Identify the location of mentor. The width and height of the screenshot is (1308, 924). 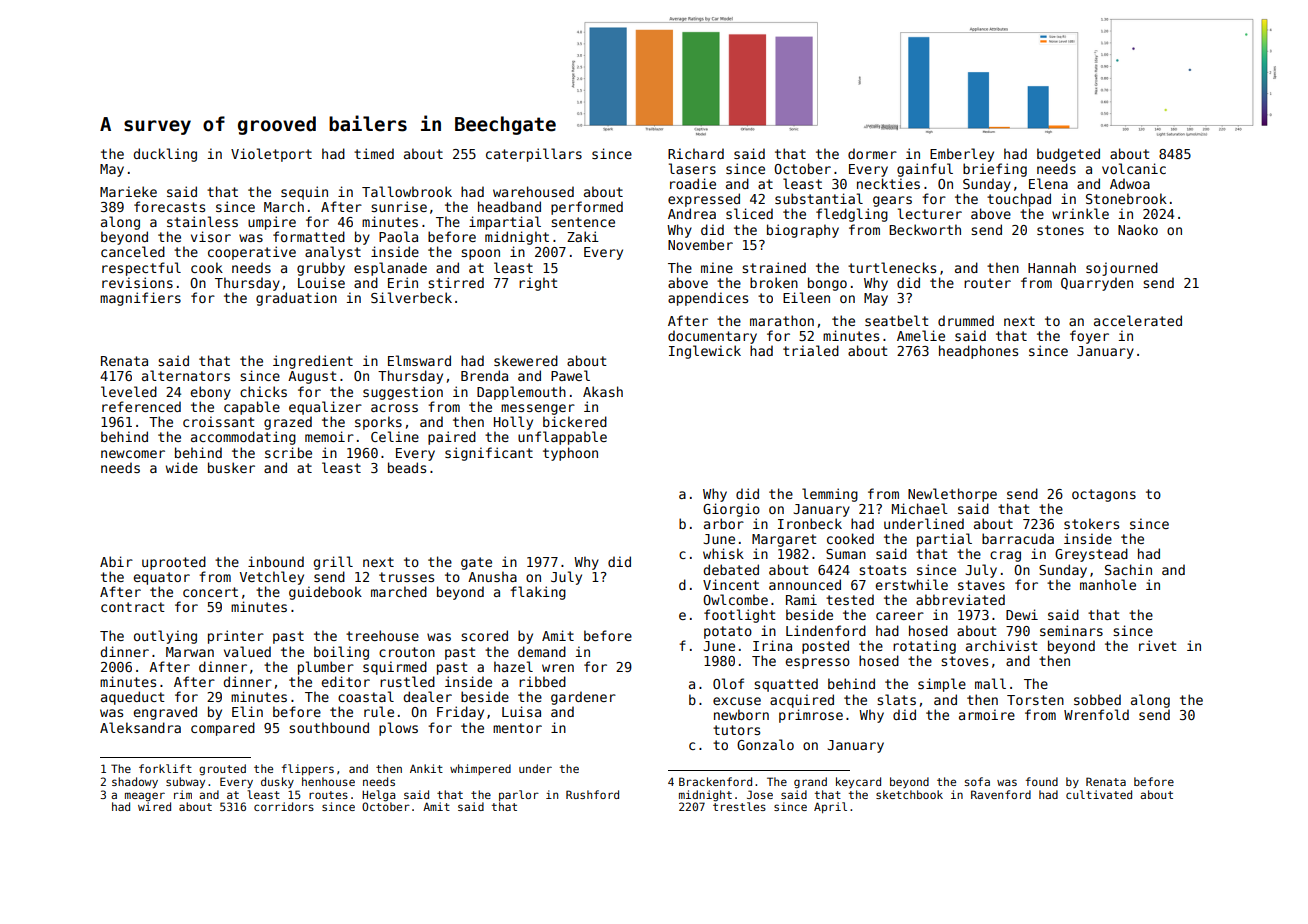
(517, 728).
